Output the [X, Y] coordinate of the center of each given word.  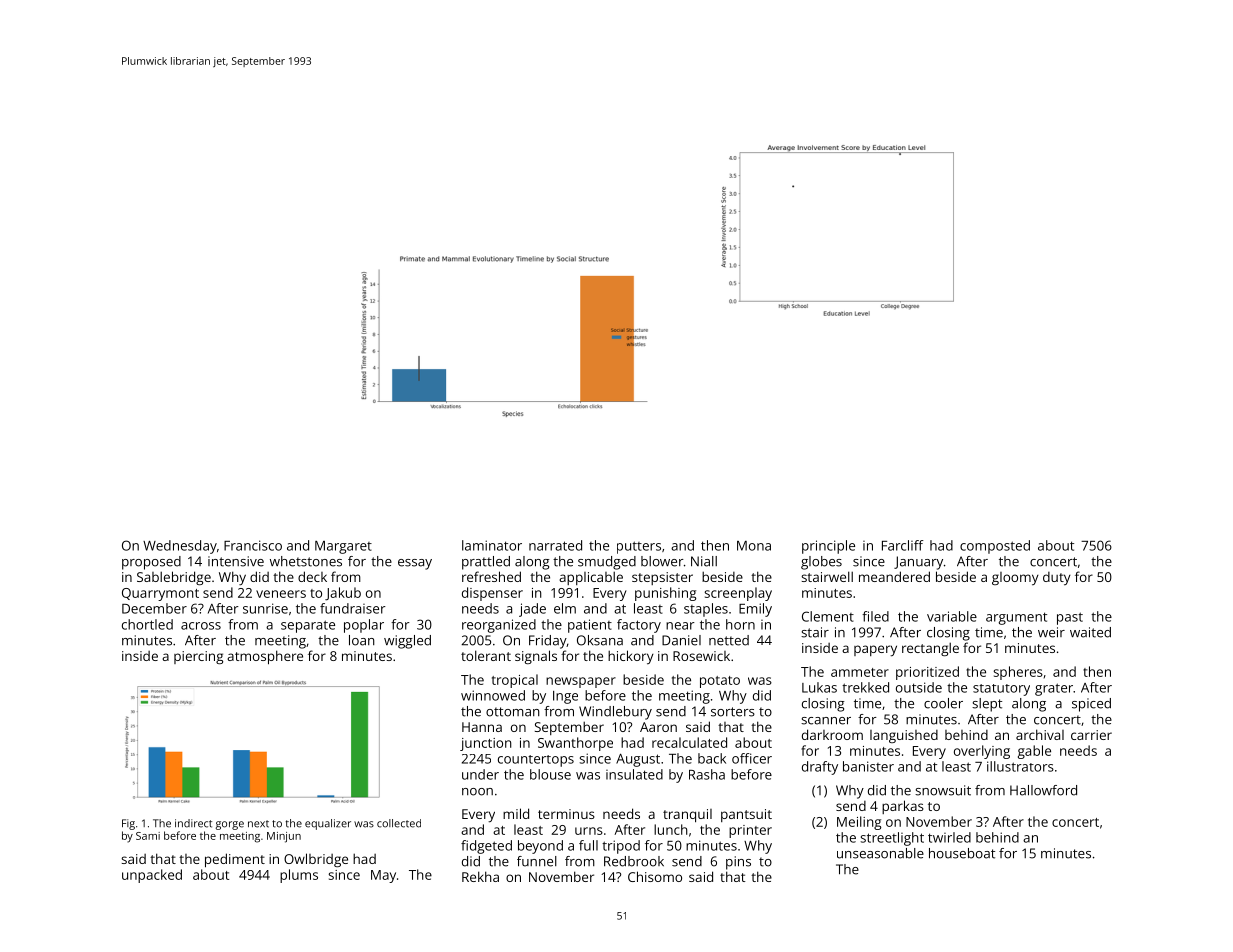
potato [720, 682]
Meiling [859, 823]
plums [299, 876]
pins [738, 863]
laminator [492, 545]
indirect [193, 823]
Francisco [253, 545]
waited [1090, 632]
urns [589, 831]
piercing [198, 657]
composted [995, 547]
